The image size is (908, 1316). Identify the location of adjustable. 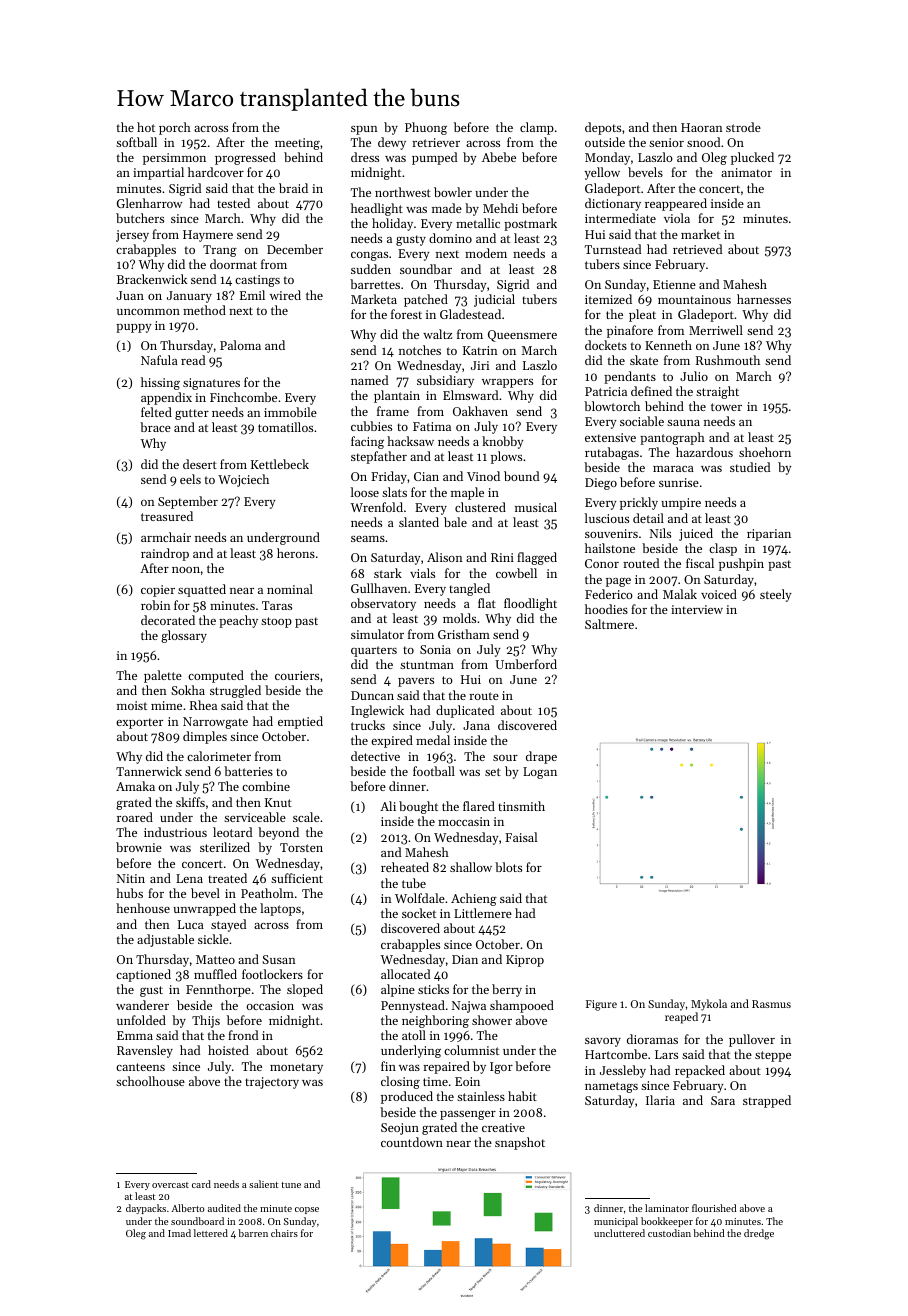
(165, 940).
